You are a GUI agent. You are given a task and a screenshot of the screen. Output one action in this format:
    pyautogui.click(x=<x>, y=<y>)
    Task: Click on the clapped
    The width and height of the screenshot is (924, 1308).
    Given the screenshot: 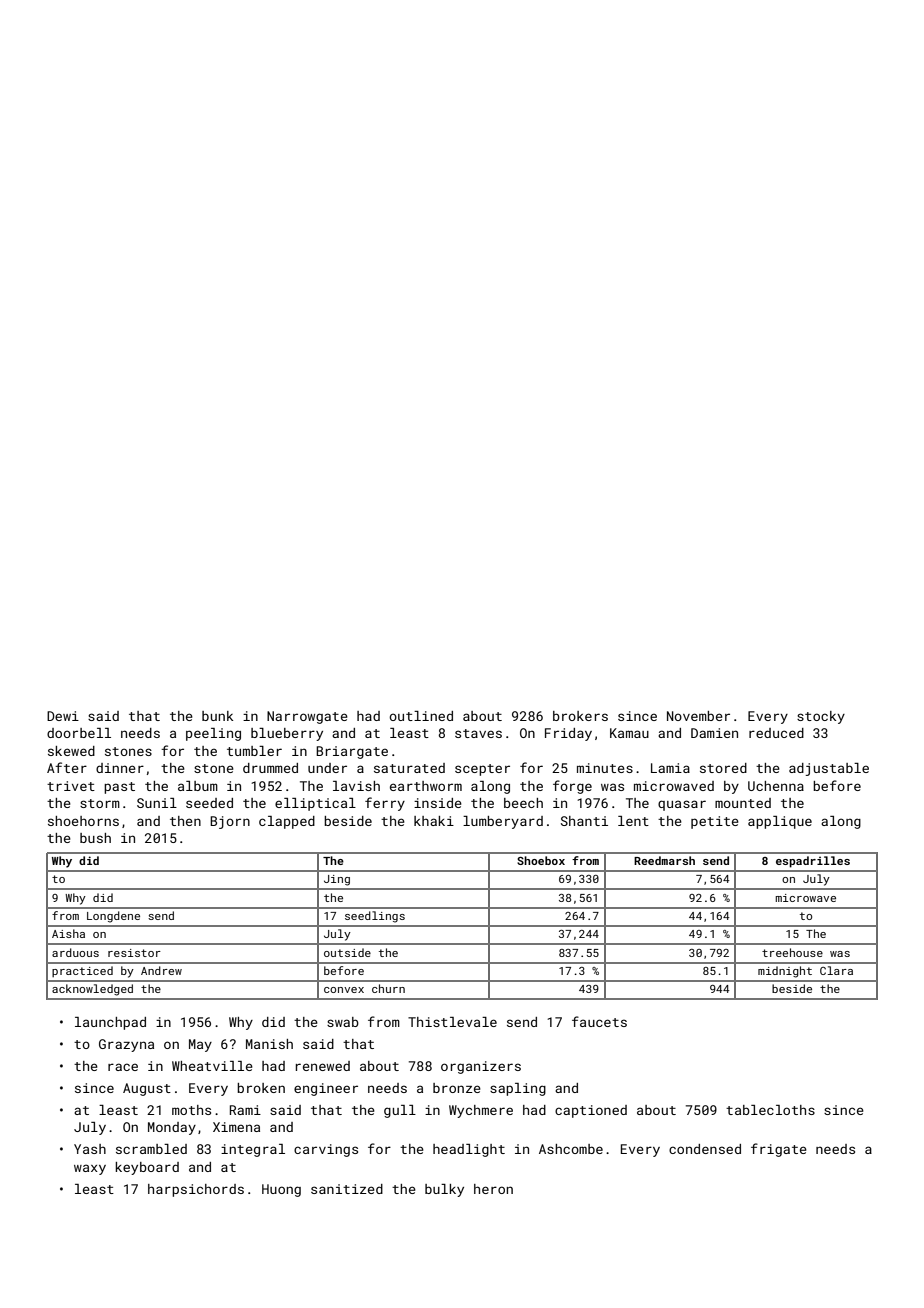 What is the action you would take?
    pyautogui.click(x=287, y=822)
